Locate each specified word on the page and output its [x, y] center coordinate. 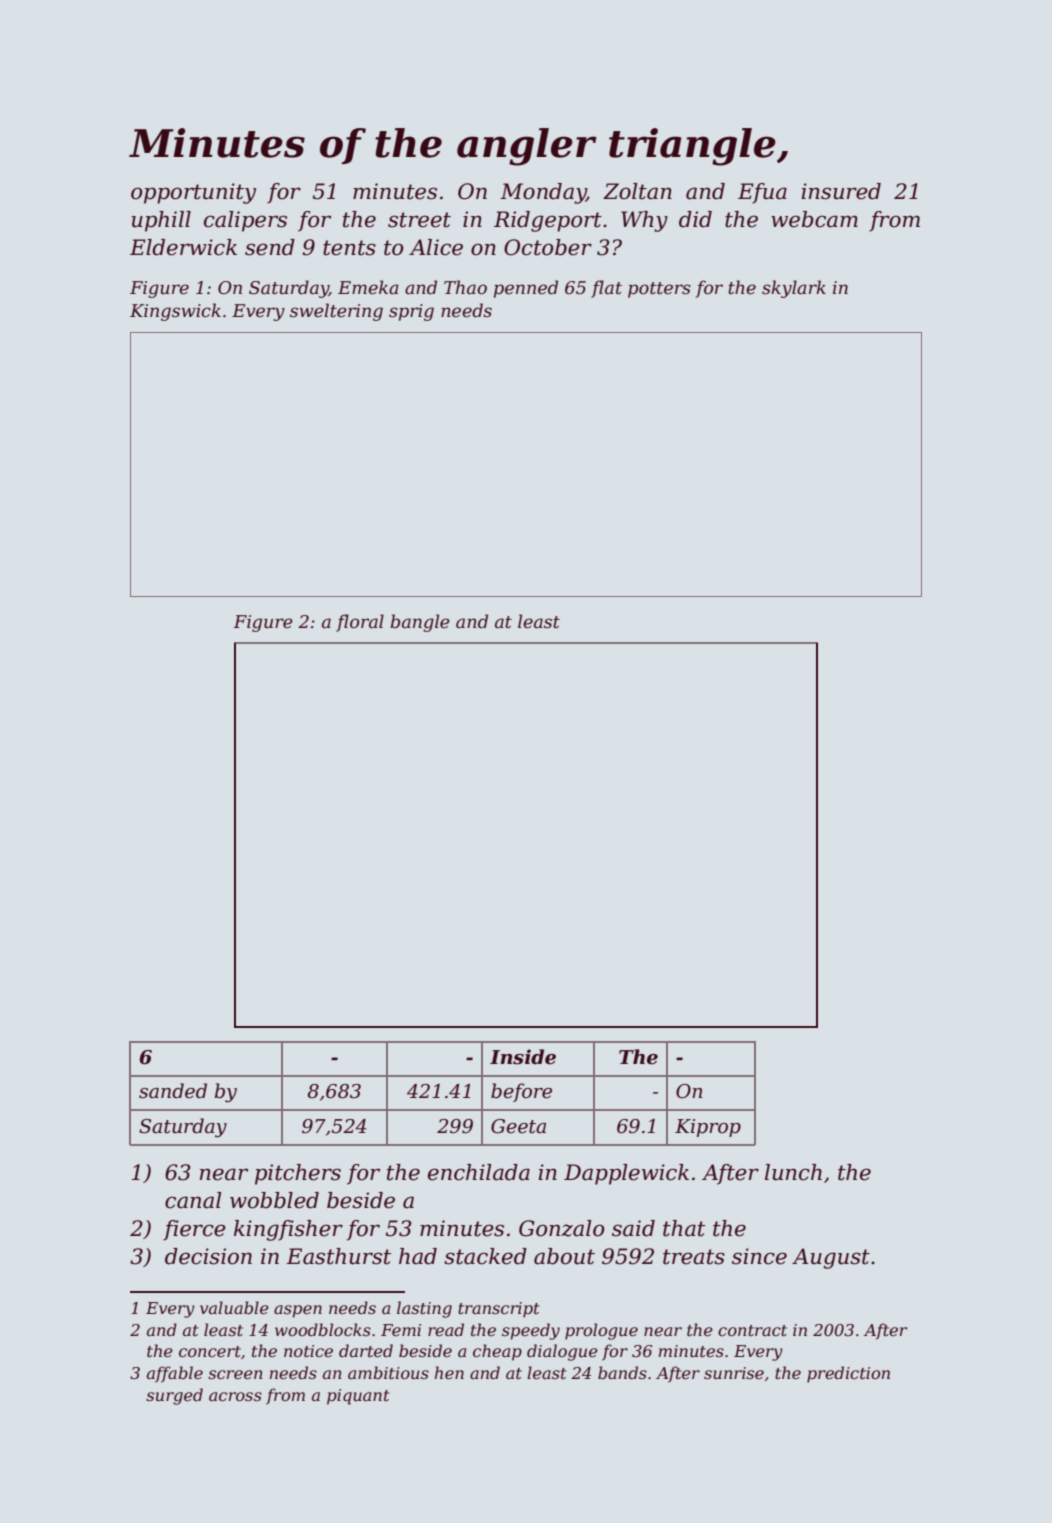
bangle [420, 623]
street [419, 220]
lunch [793, 1172]
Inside [523, 1057]
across [235, 1396]
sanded [173, 1091]
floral [360, 623]
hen [449, 1372]
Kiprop [708, 1128]
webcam [814, 219]
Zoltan [637, 191]
